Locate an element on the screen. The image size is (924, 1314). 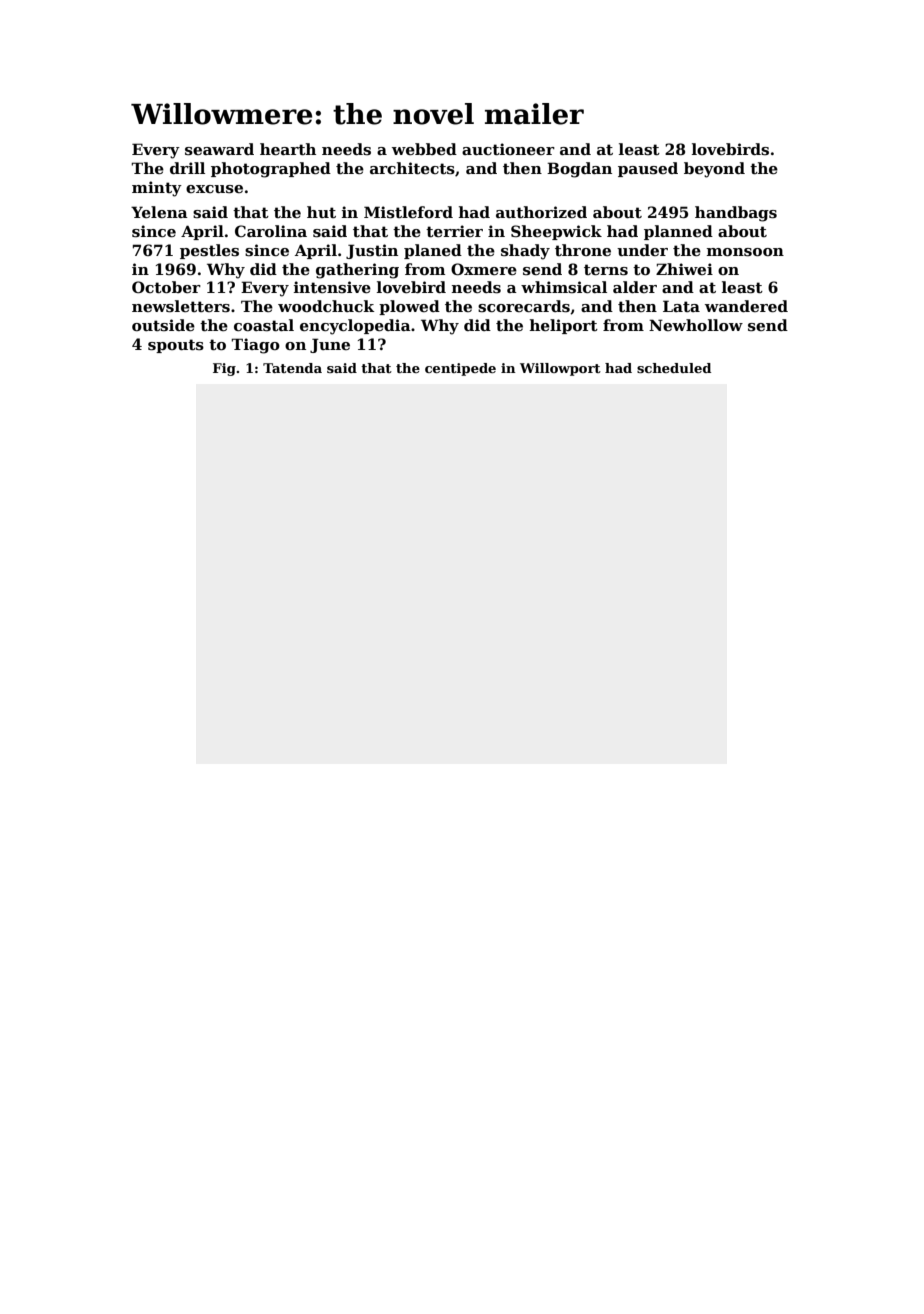
under is located at coordinates (642, 250).
